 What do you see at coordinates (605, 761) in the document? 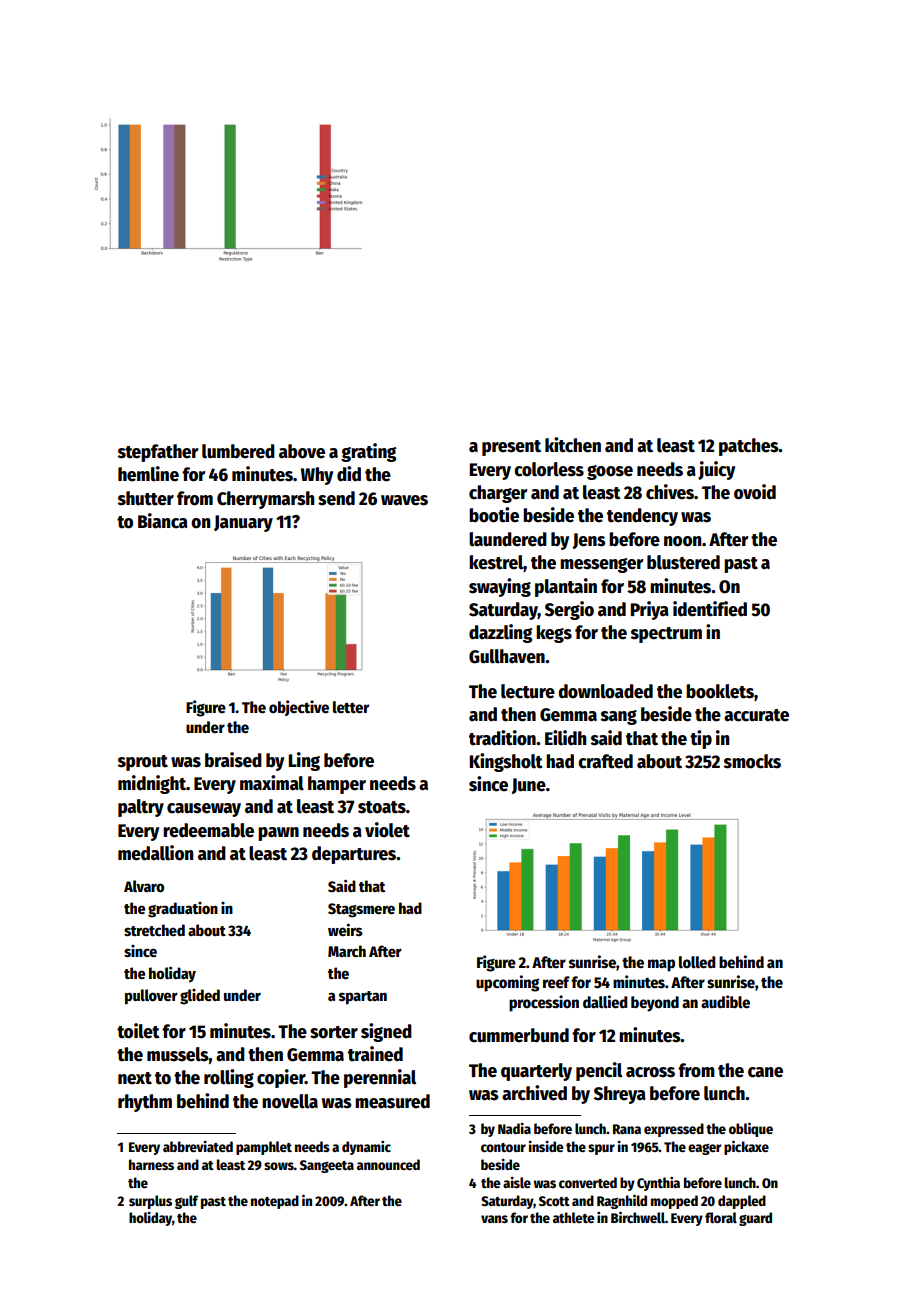
I see `crafted` at bounding box center [605, 761].
